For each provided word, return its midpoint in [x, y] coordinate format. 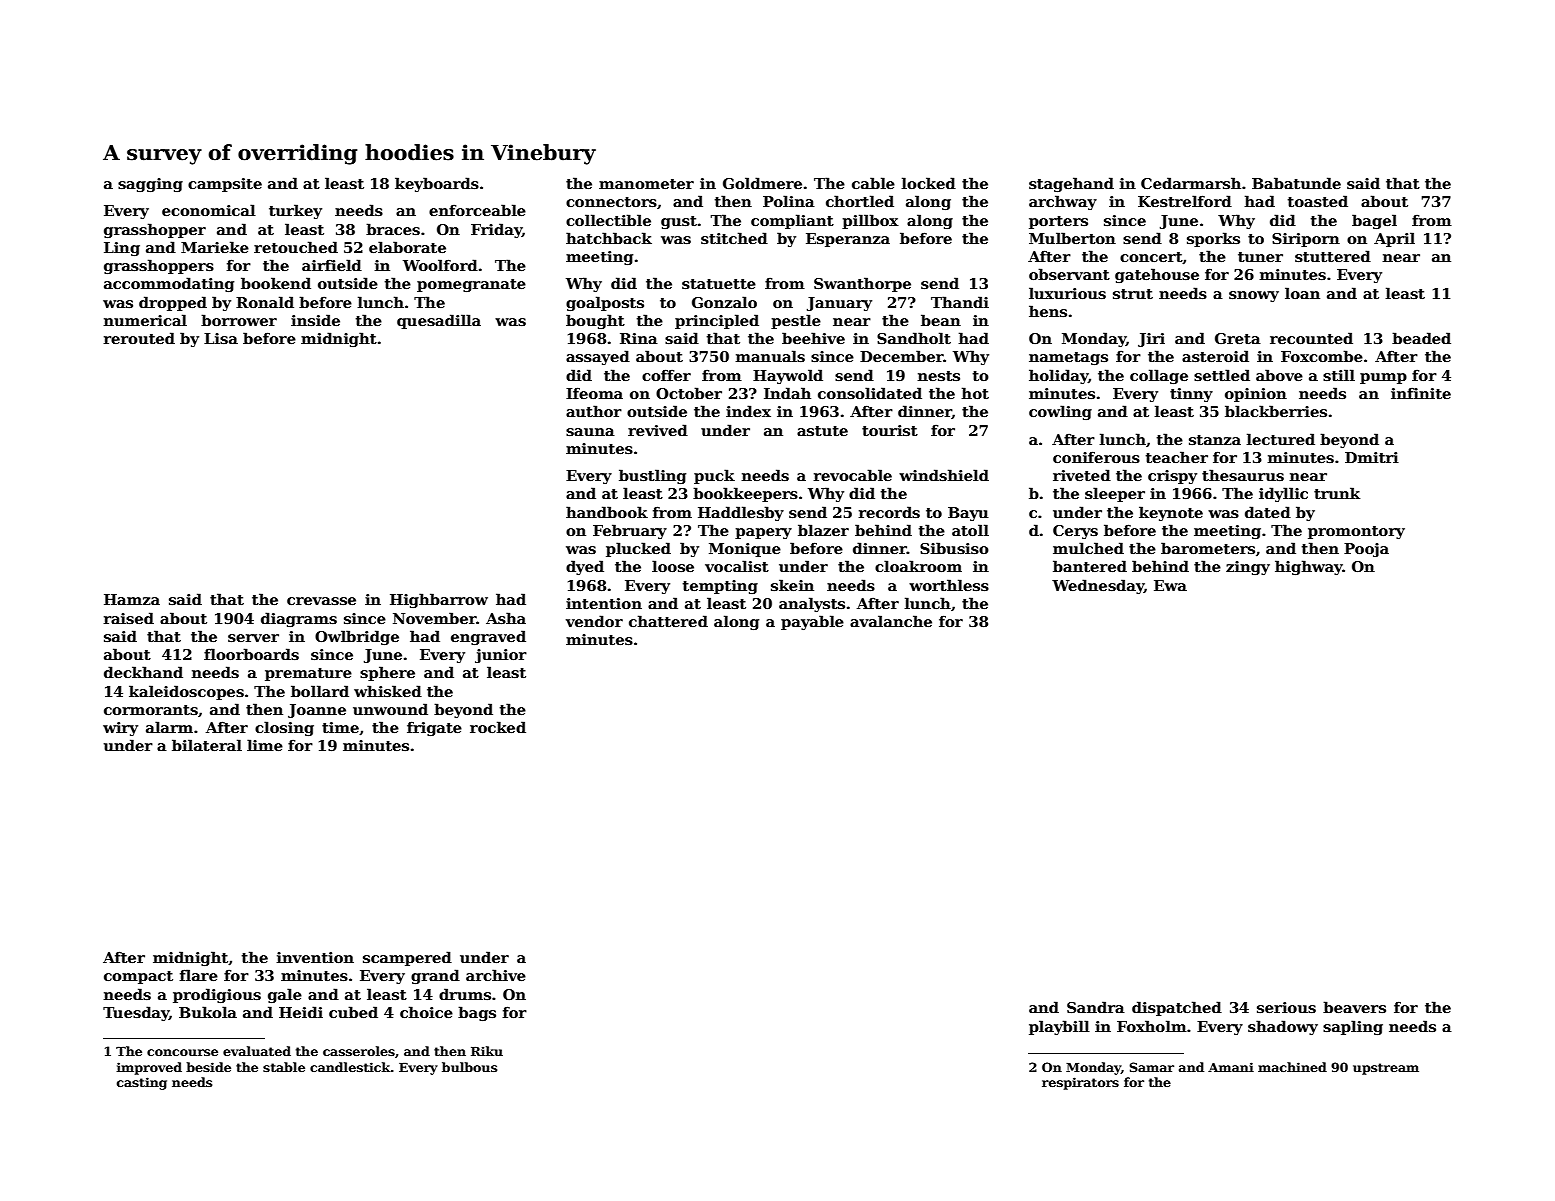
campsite [225, 185]
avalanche [891, 621]
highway [1309, 567]
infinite [1421, 393]
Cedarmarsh [1191, 183]
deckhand [143, 672]
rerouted [139, 338]
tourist [890, 430]
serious [1286, 1007]
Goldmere [762, 183]
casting [142, 1083]
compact [138, 977]
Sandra [1096, 1007]
